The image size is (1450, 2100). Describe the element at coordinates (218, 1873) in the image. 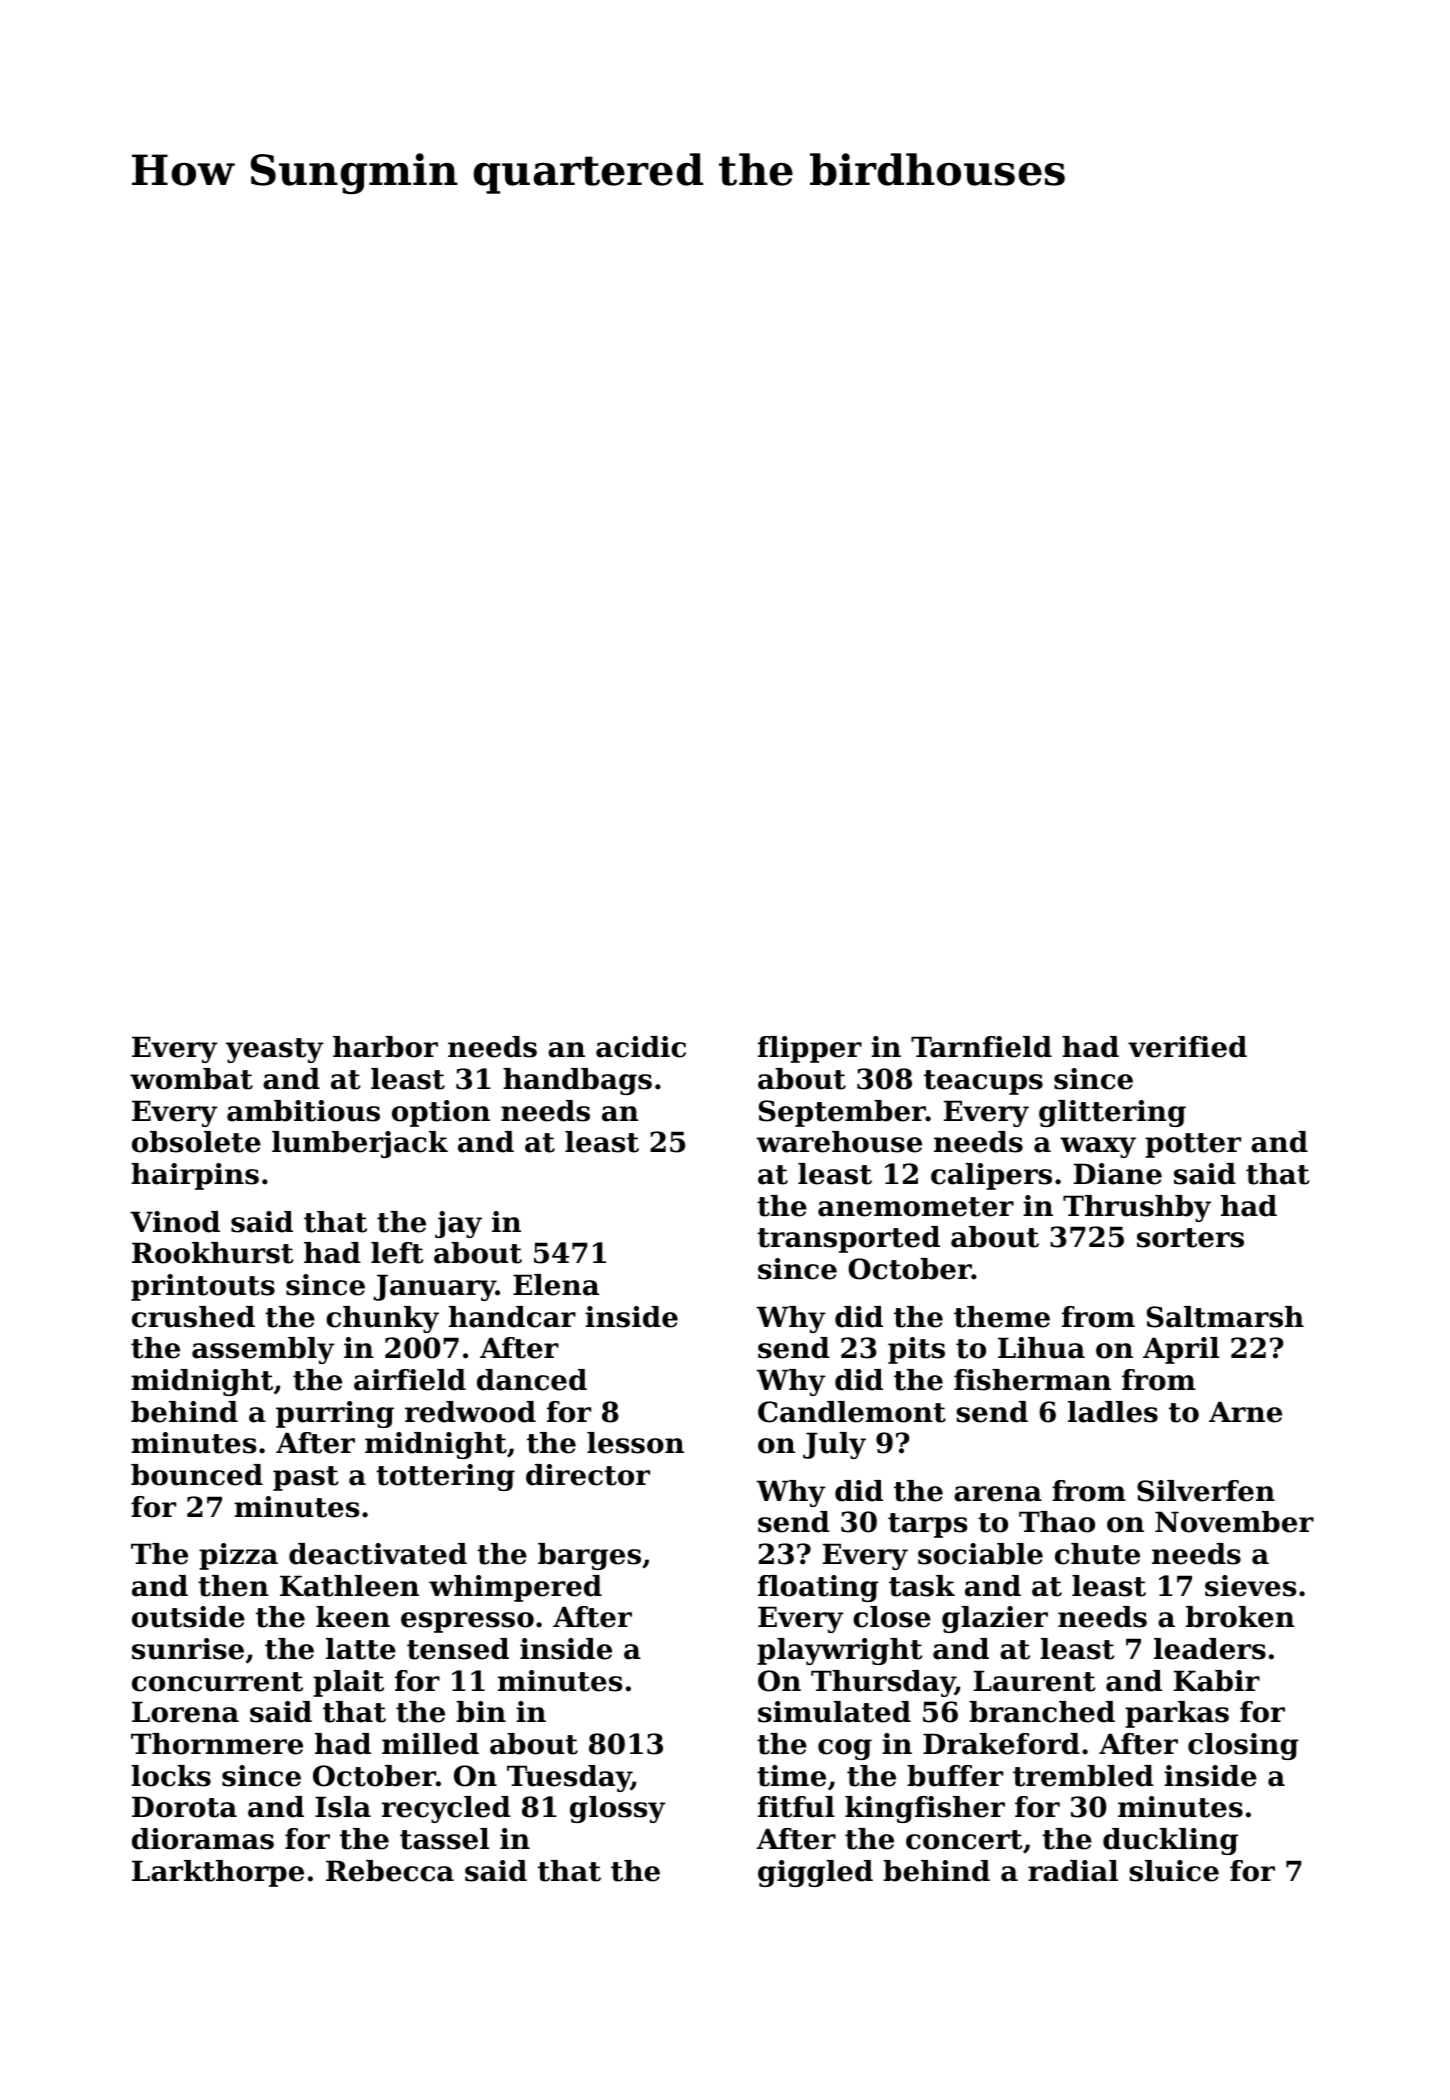

I see `Larkthorpe` at that location.
